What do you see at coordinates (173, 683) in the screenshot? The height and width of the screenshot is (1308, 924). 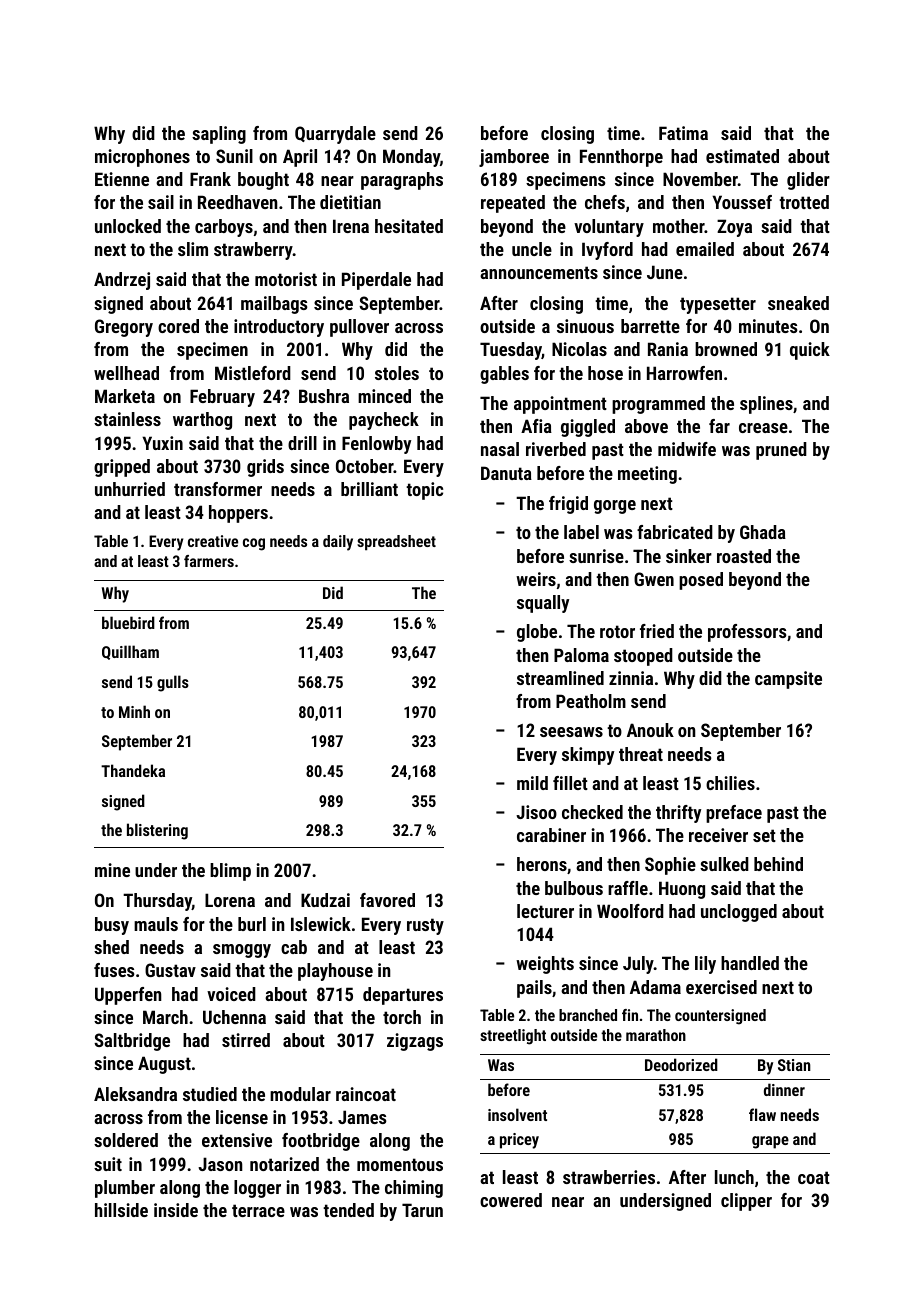 I see `gulls` at bounding box center [173, 683].
